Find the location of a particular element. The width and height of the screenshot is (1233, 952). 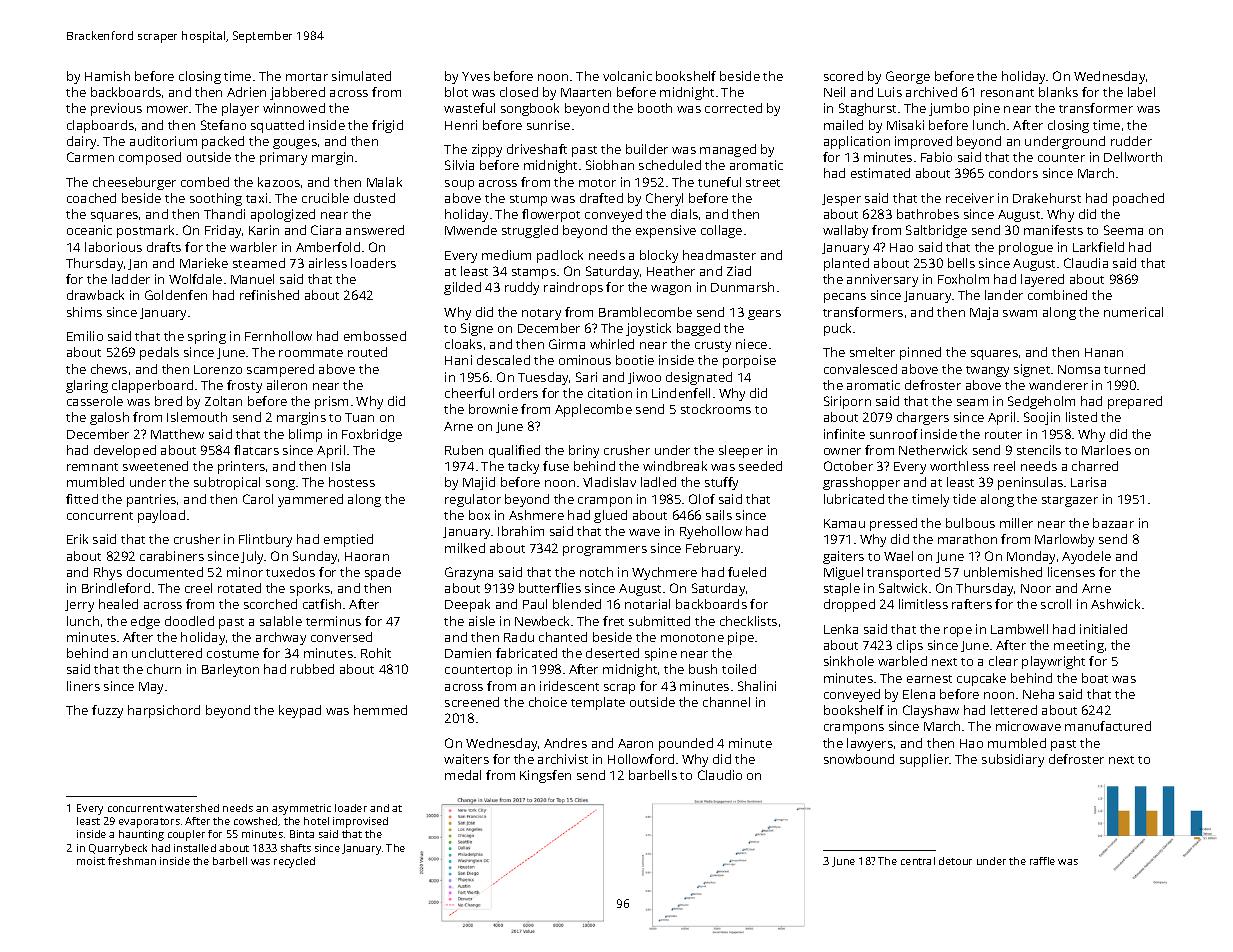

yammered is located at coordinates (310, 500).
